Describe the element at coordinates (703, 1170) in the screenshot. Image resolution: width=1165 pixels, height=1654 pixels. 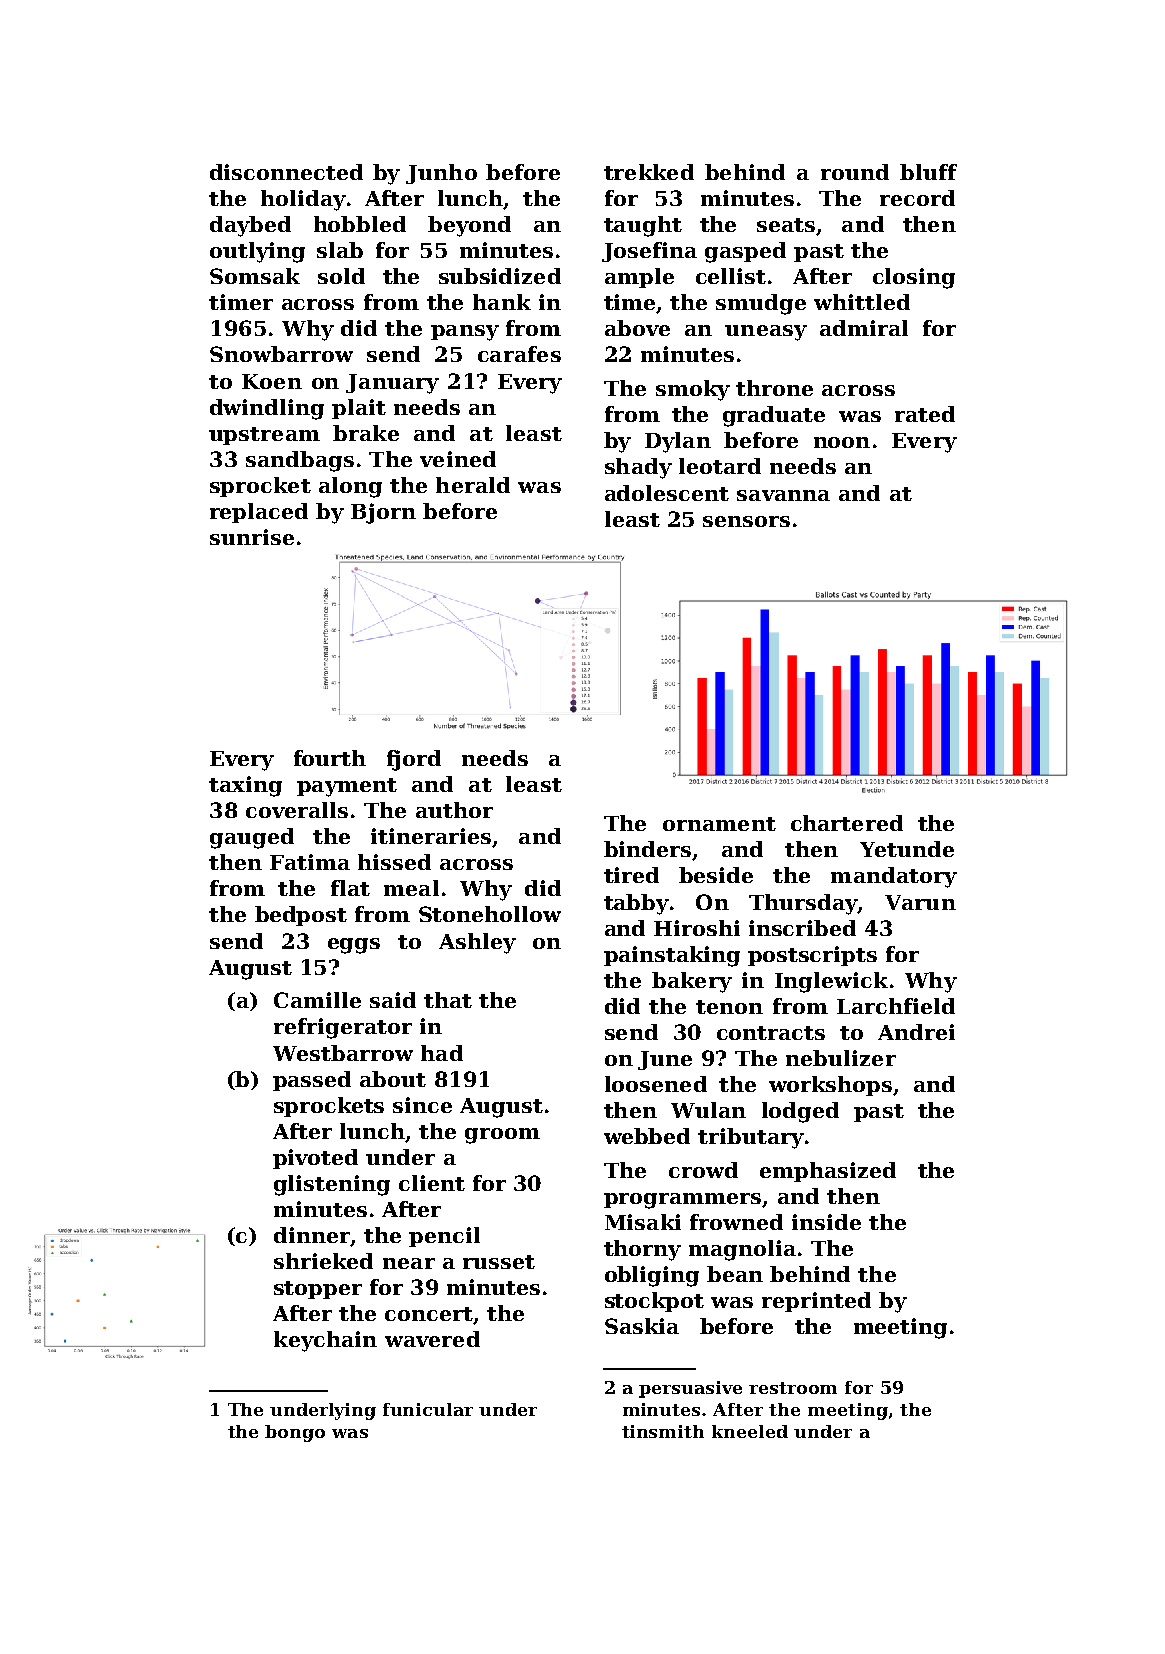
I see `crowd` at that location.
